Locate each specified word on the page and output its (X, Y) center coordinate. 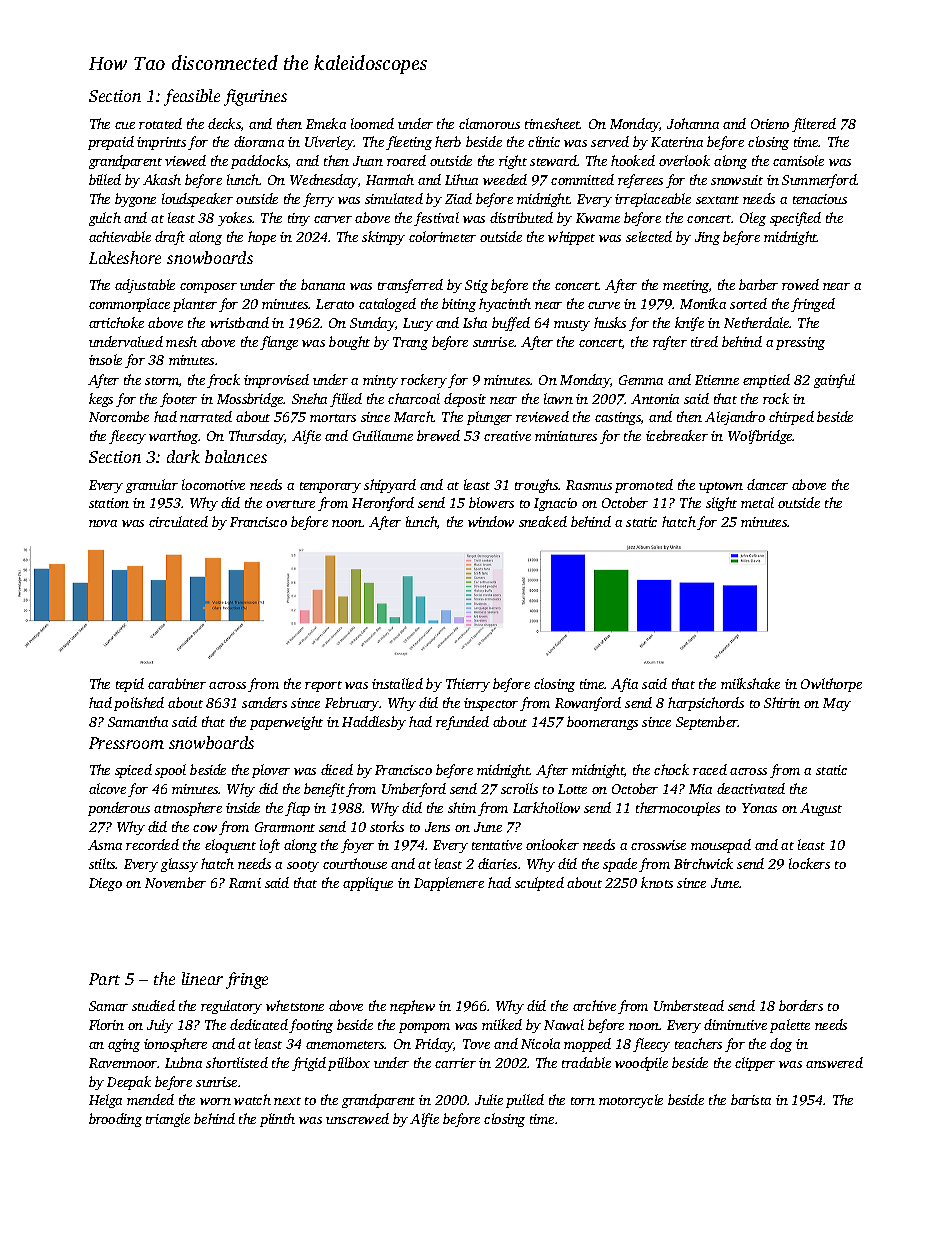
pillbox (349, 1064)
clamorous (489, 123)
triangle (168, 1120)
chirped (791, 418)
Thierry (468, 685)
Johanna (693, 123)
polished (139, 704)
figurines (255, 97)
